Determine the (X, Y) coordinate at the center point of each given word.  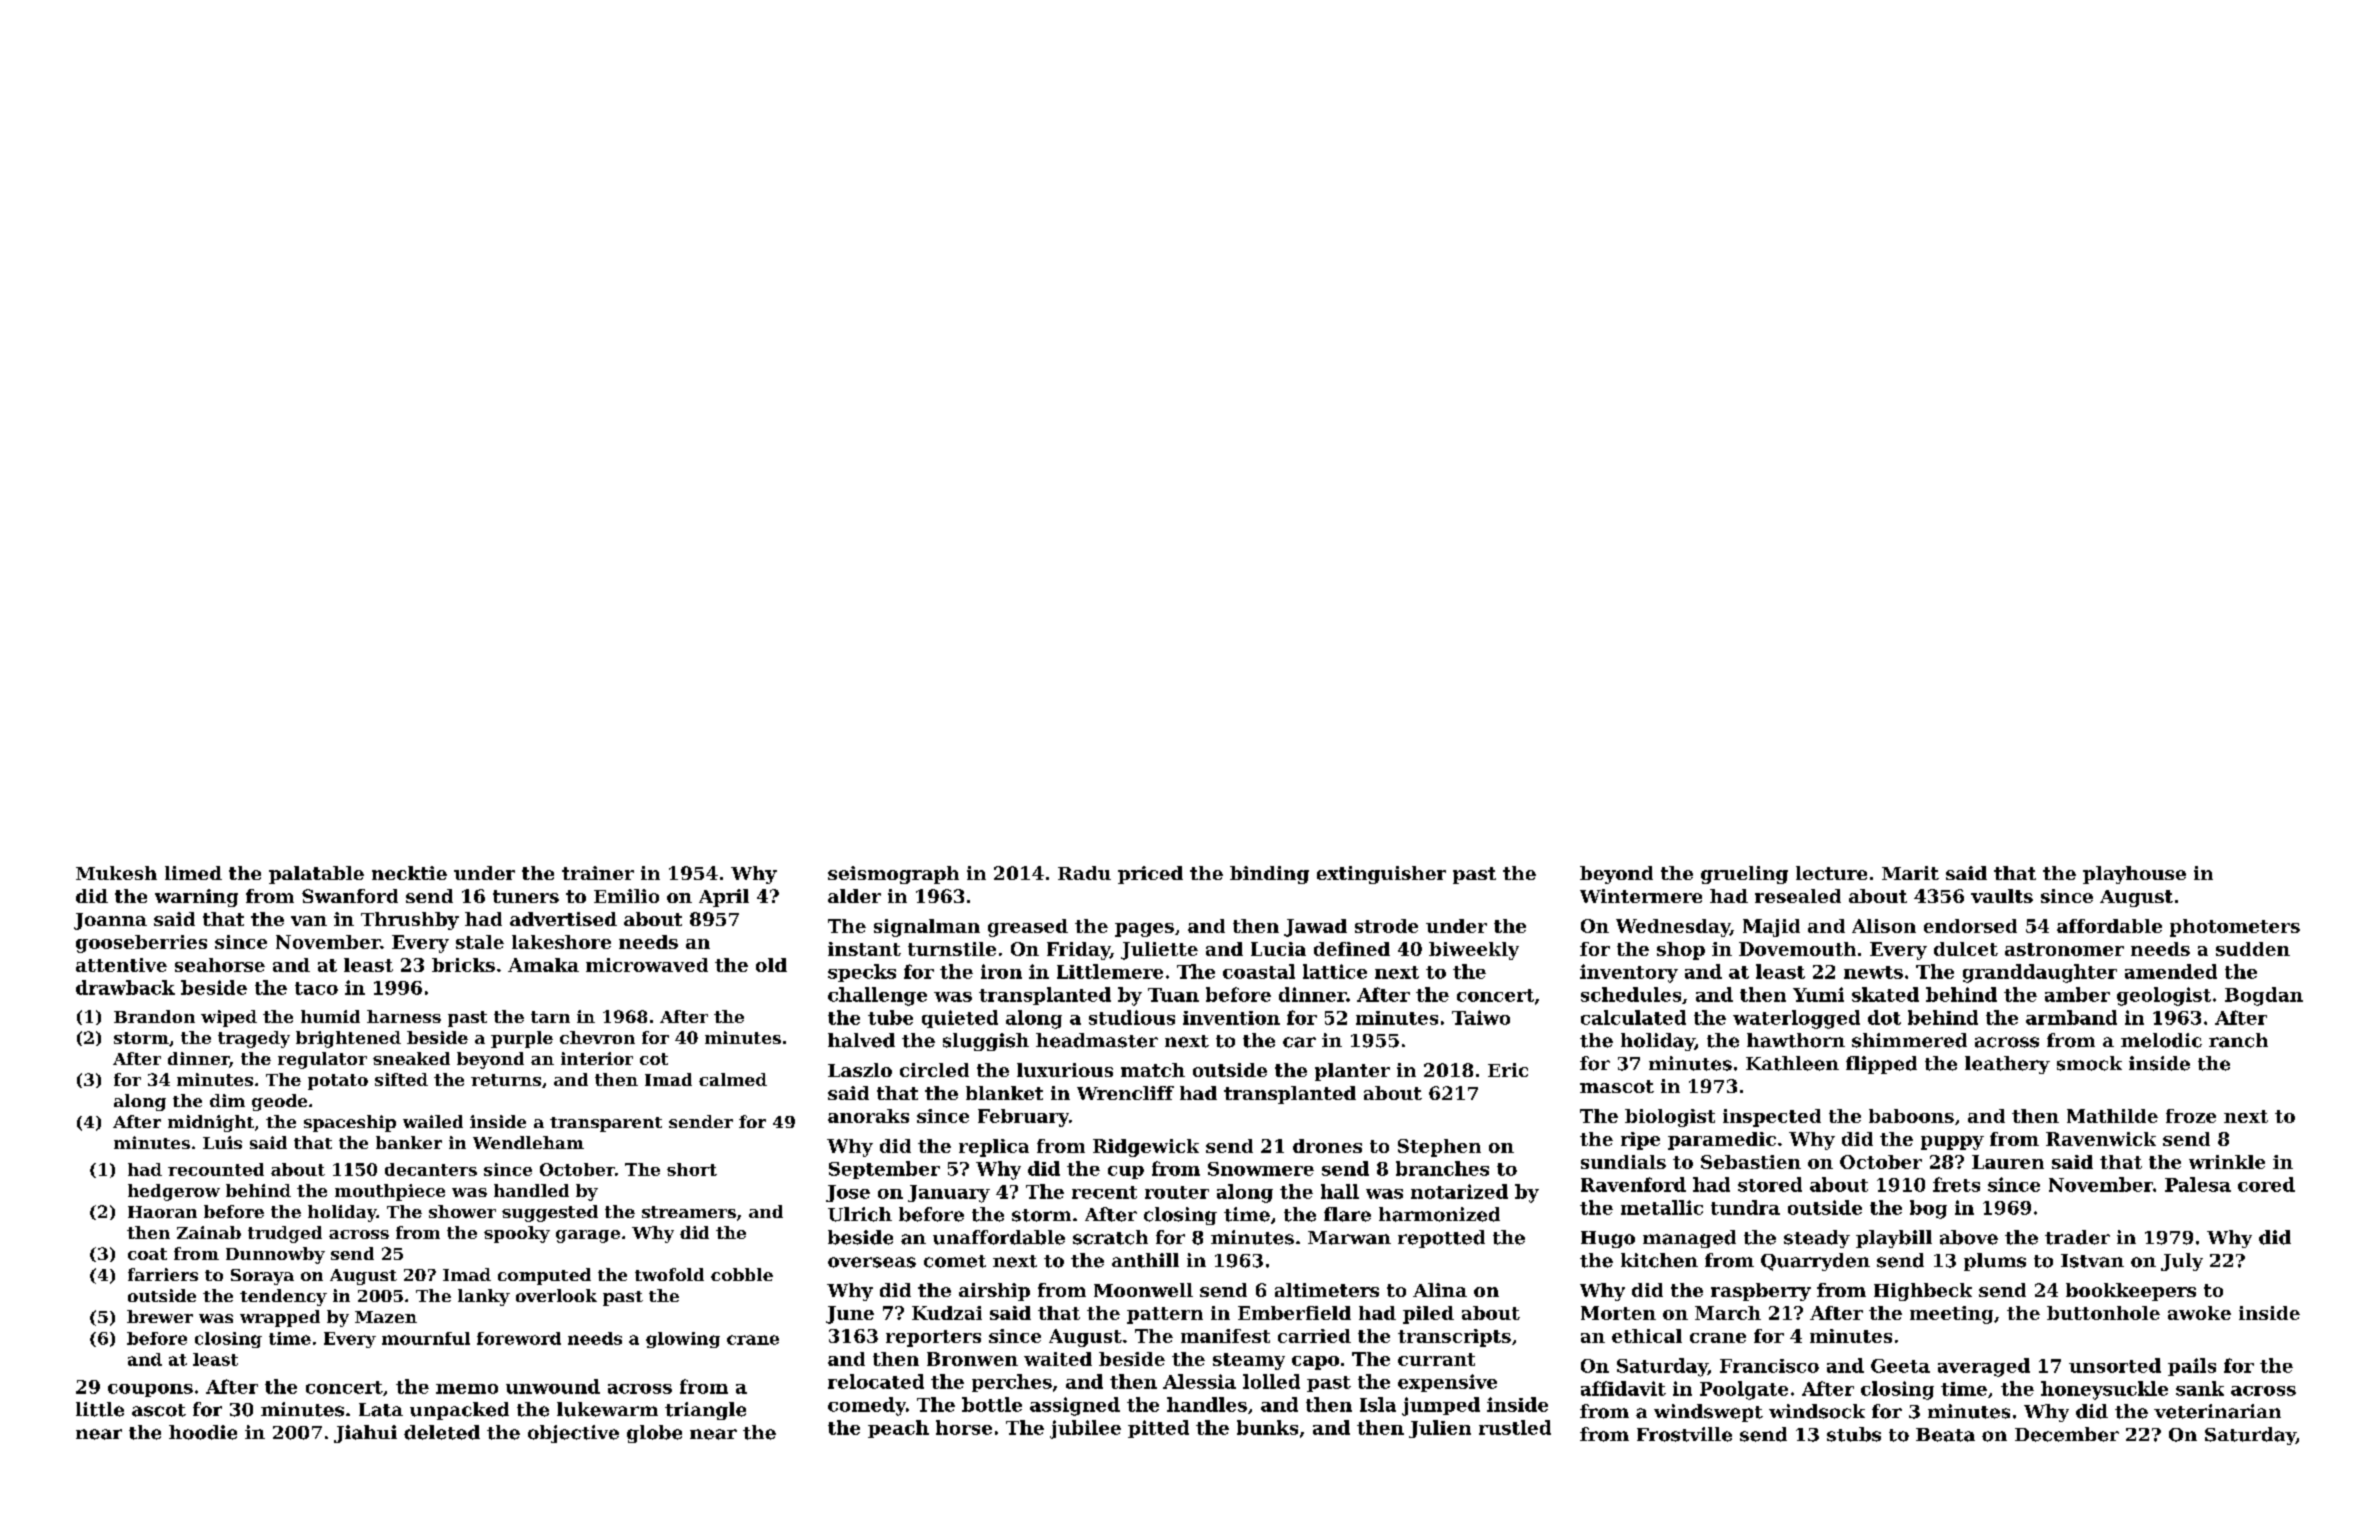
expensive (1447, 1383)
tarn (550, 1017)
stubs (1854, 1434)
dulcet (1966, 949)
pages (1144, 930)
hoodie (203, 1432)
